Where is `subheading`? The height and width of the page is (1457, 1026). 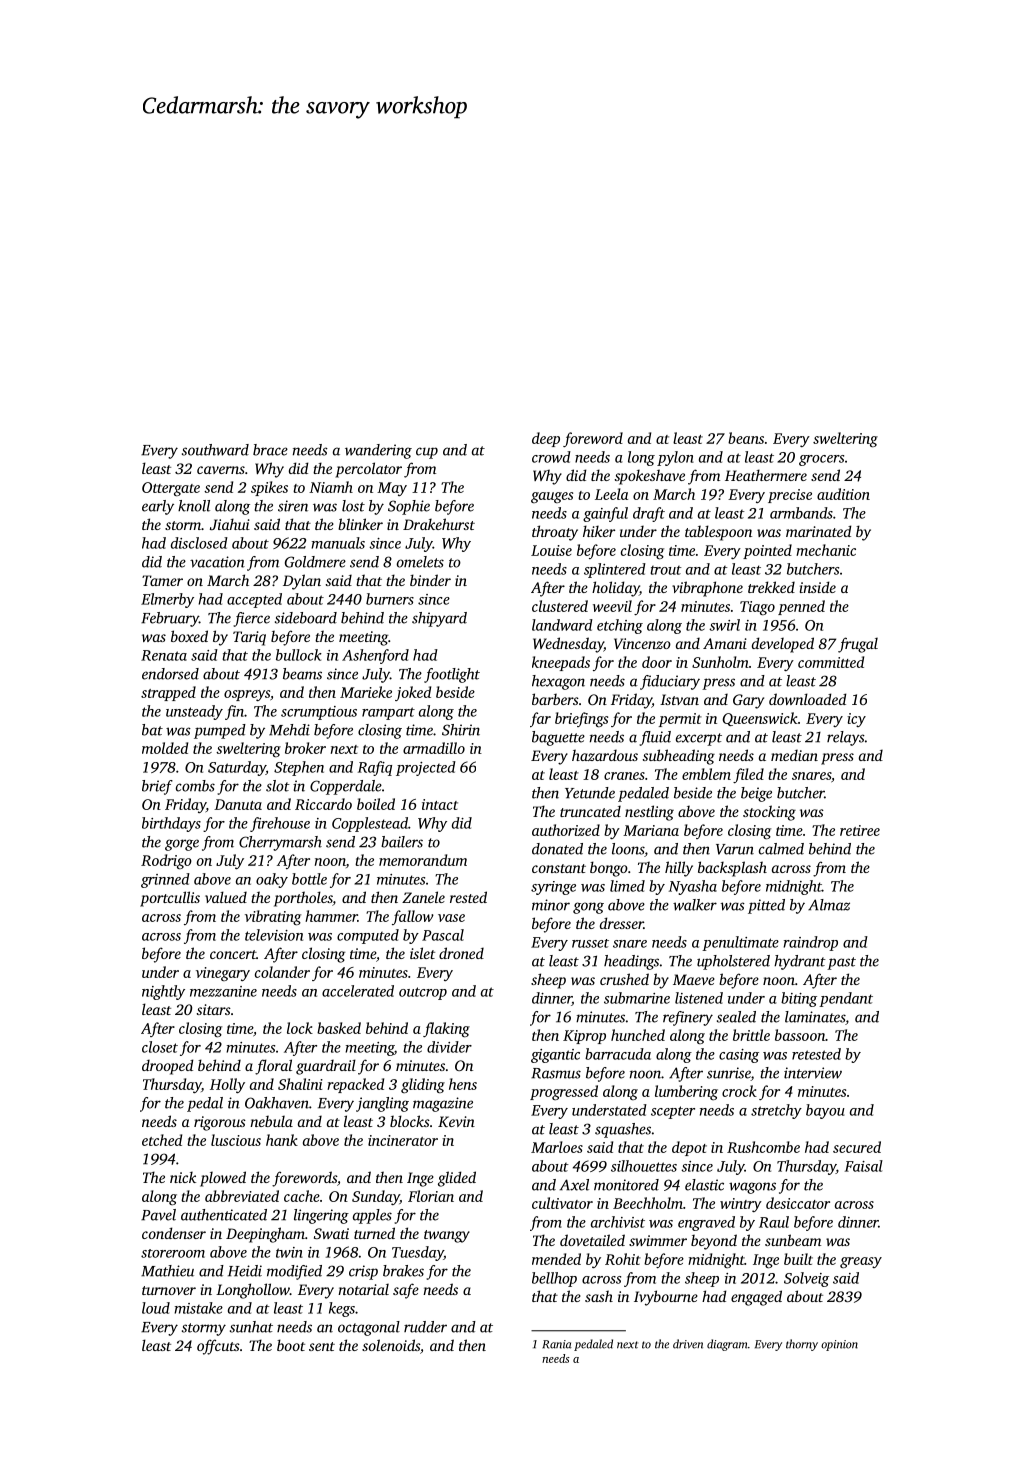 subheading is located at coordinates (679, 757).
